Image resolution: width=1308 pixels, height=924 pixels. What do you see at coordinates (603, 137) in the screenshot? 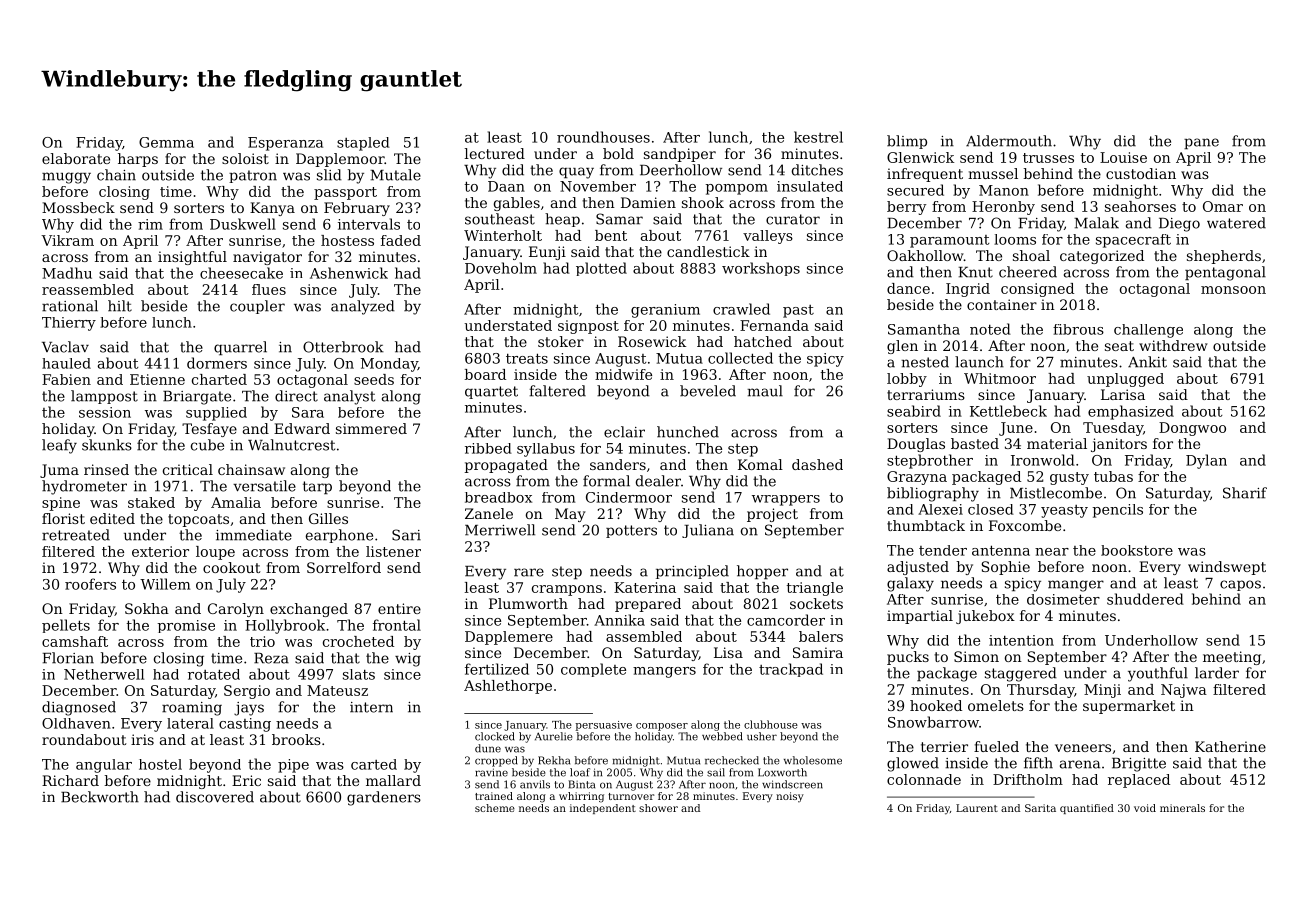
I see `roundhouses` at bounding box center [603, 137].
